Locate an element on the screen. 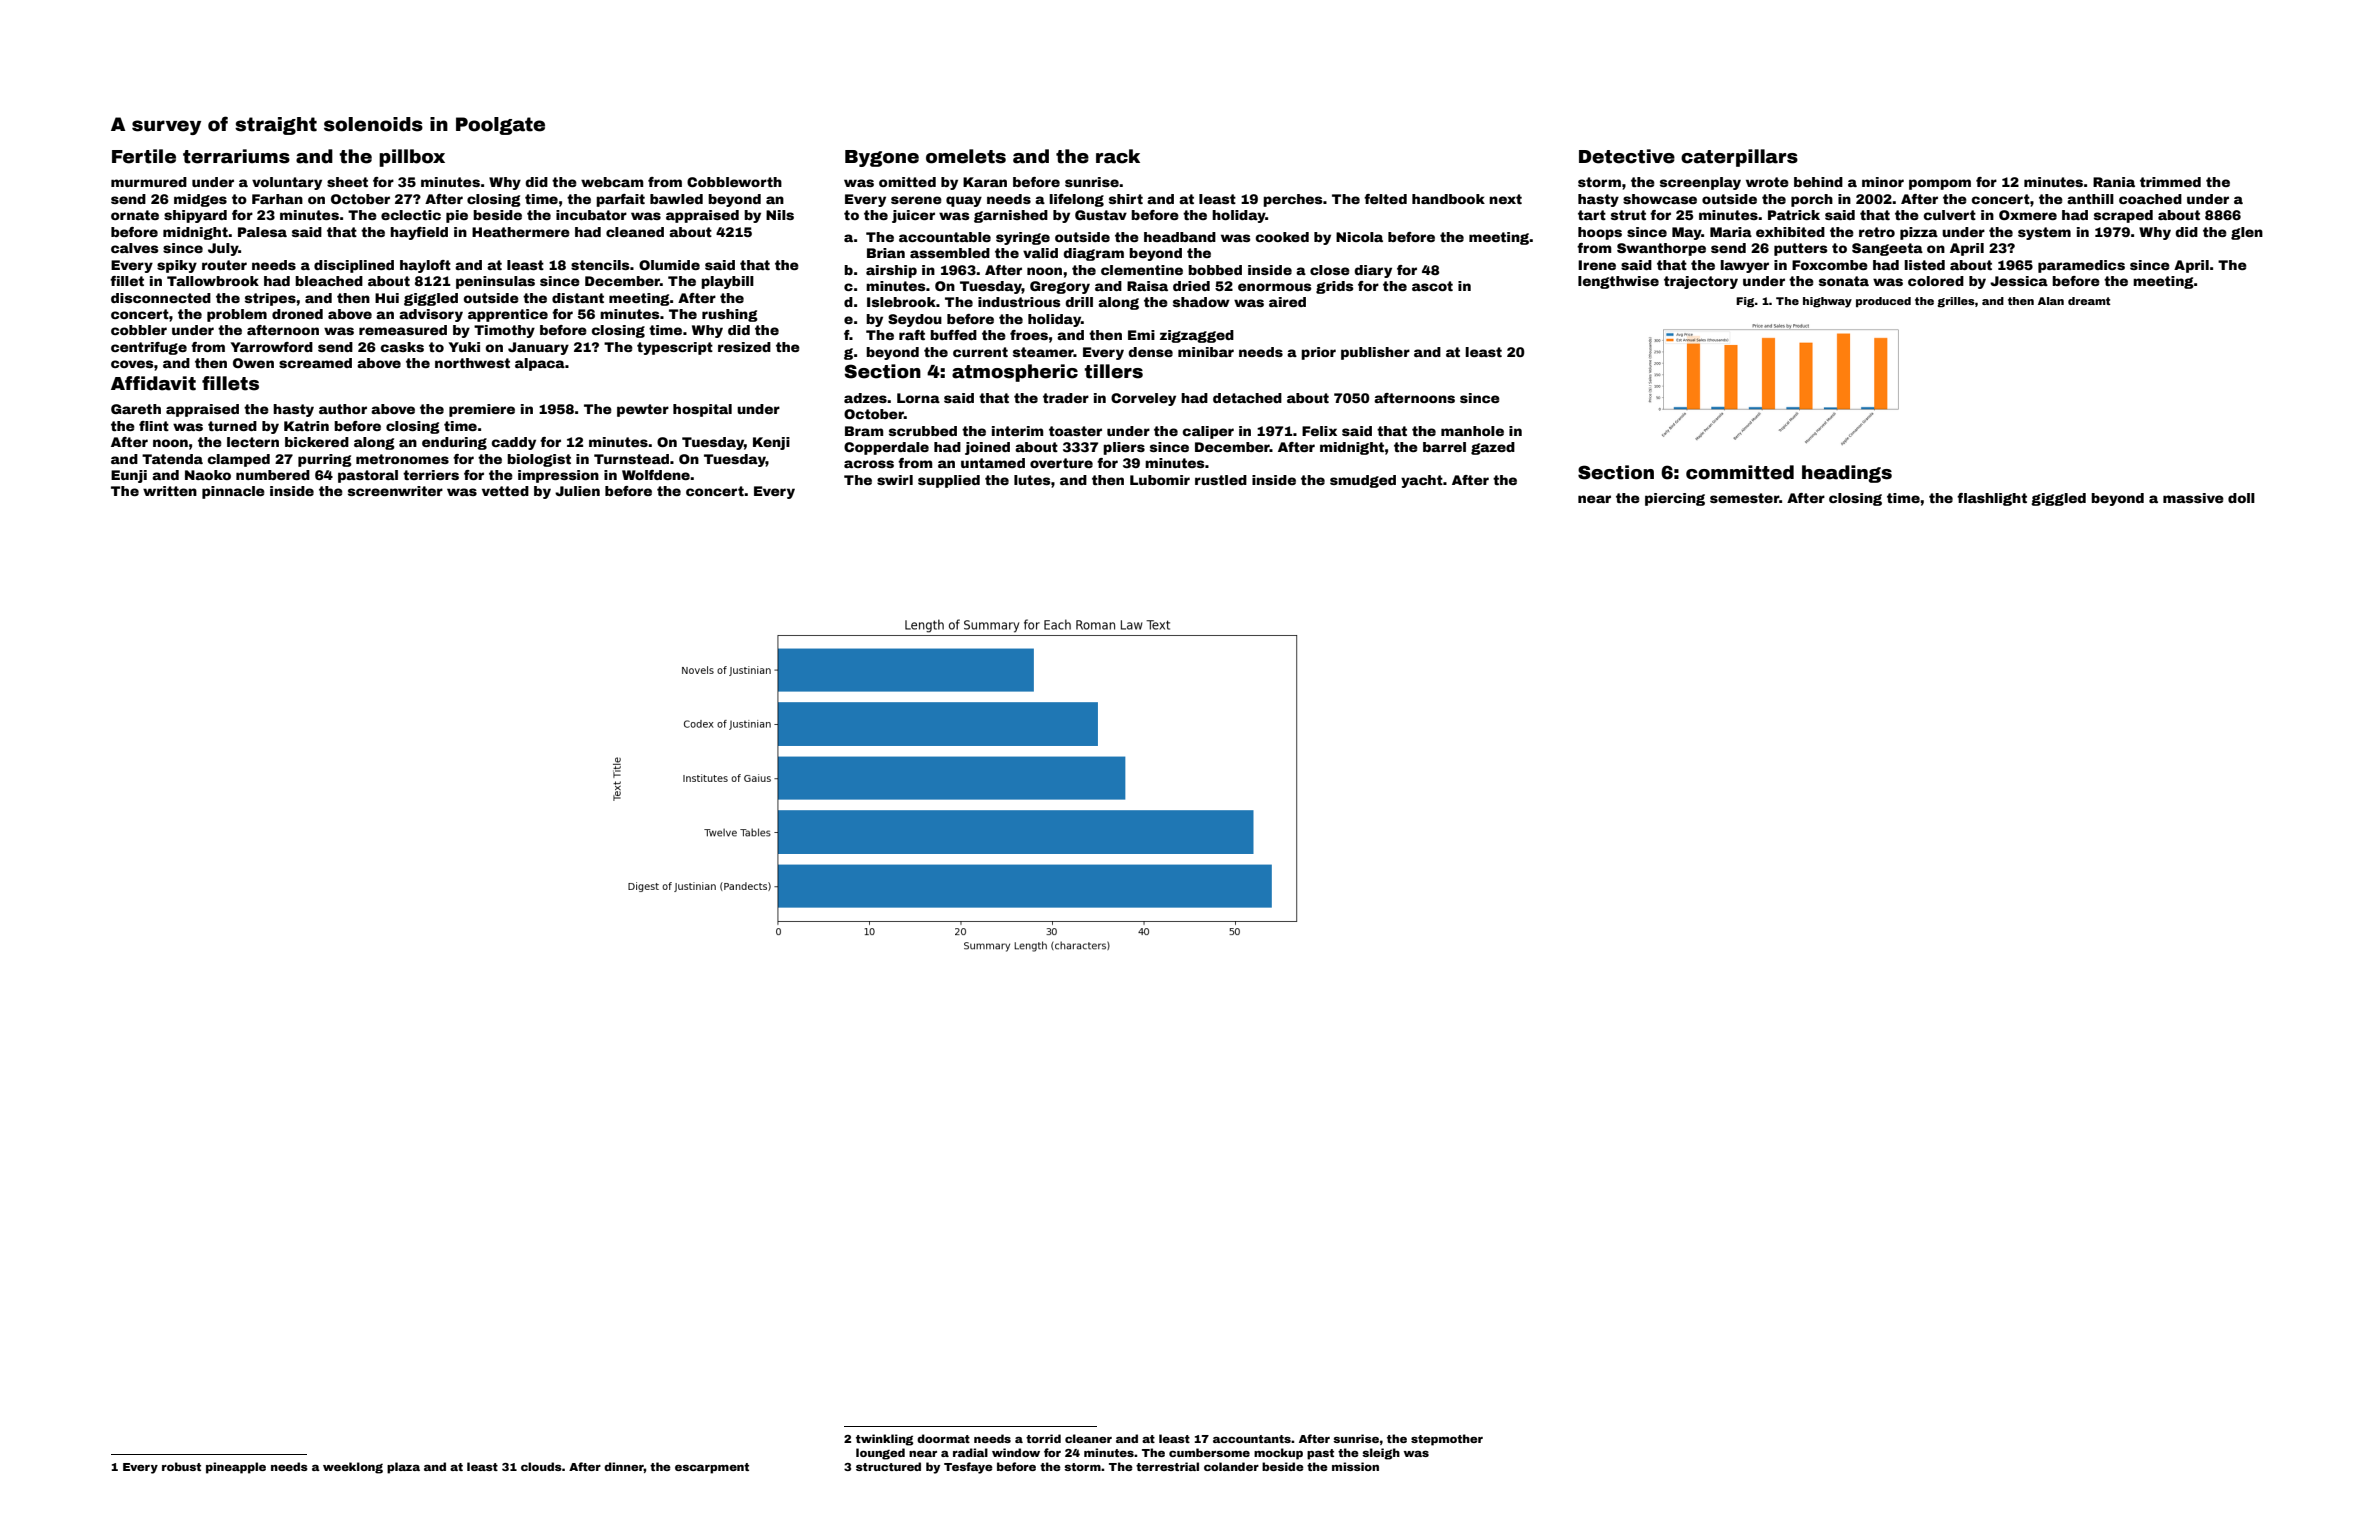  Julien is located at coordinates (577, 491).
